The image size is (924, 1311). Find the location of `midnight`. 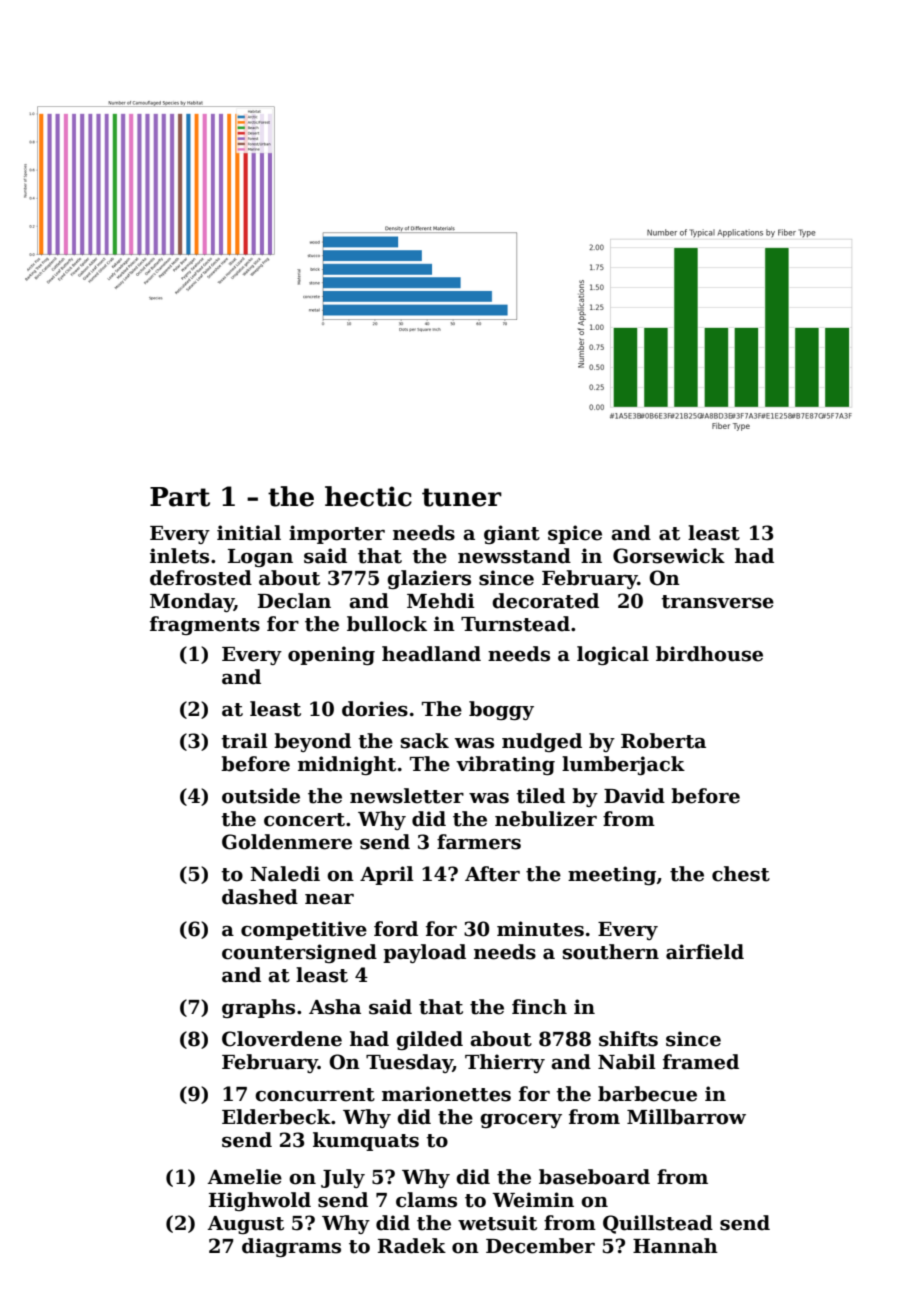

midnight is located at coordinates (347, 765).
